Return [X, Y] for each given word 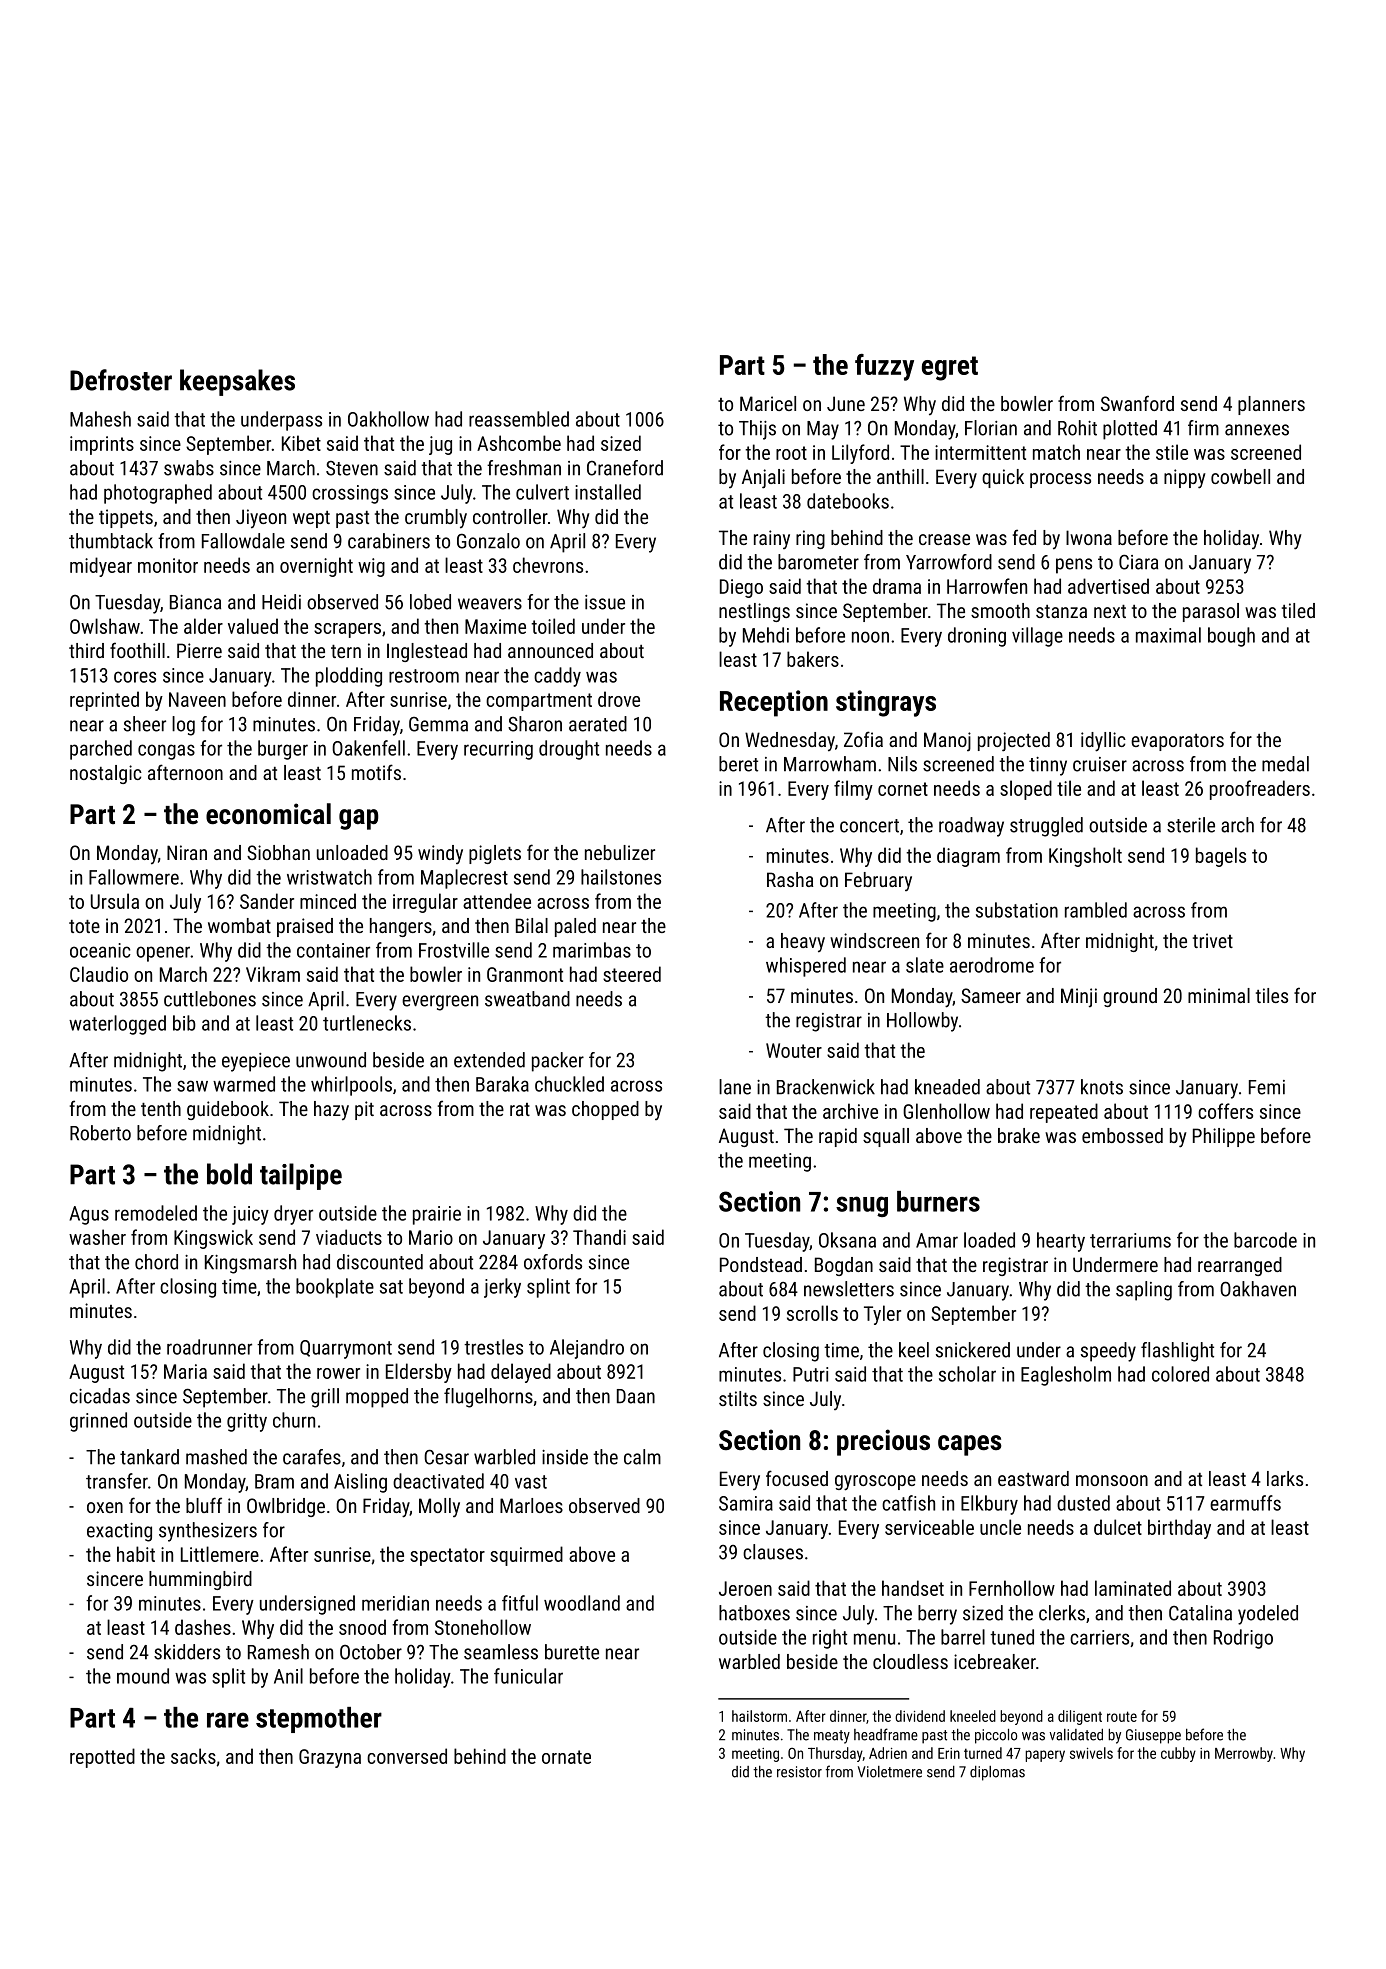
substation [1017, 910]
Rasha [790, 879]
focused [797, 1478]
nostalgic [106, 774]
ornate [566, 1757]
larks [1285, 1478]
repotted [102, 1758]
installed [608, 492]
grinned [98, 1422]
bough [1231, 637]
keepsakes [237, 382]
